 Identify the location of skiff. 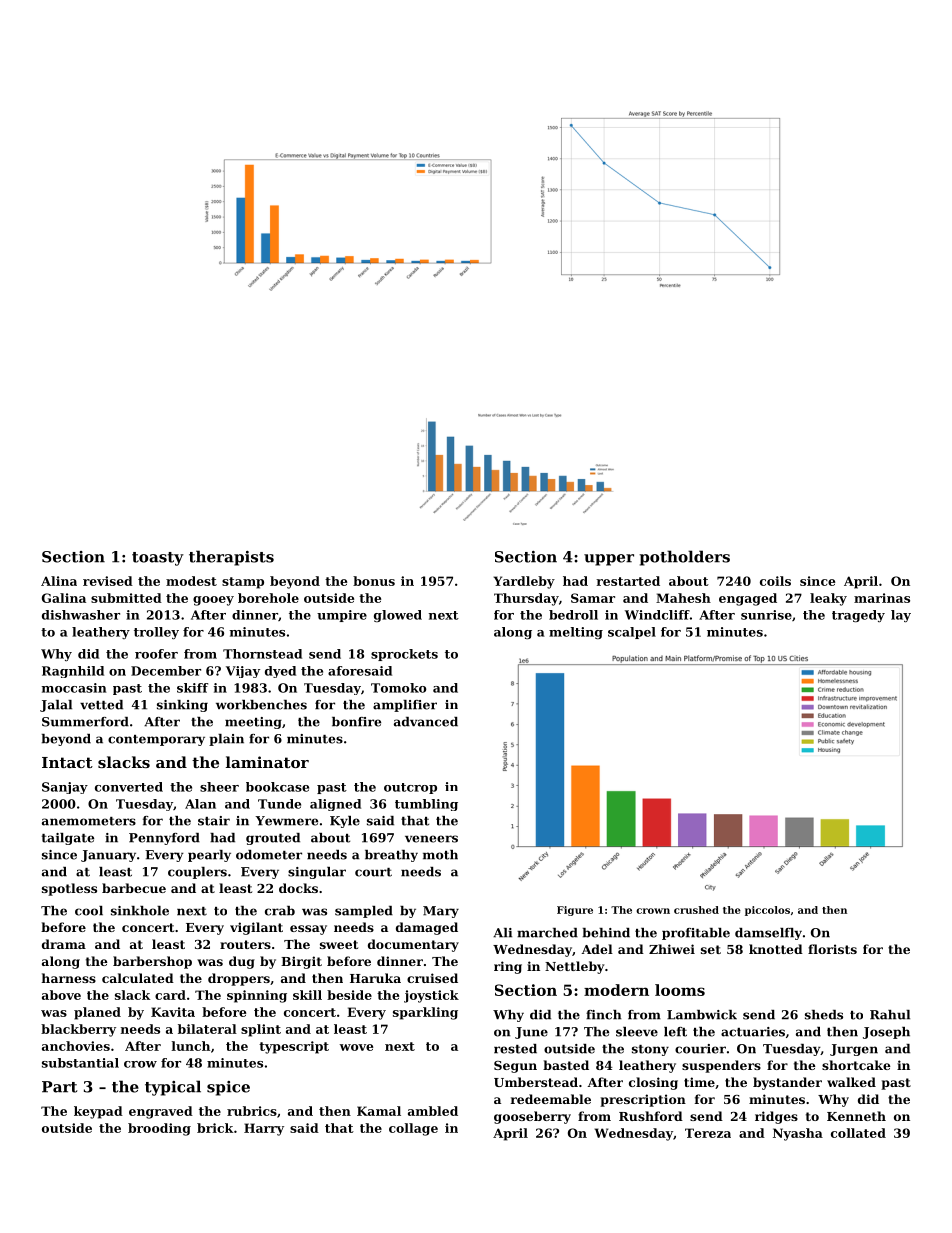
(192, 688).
